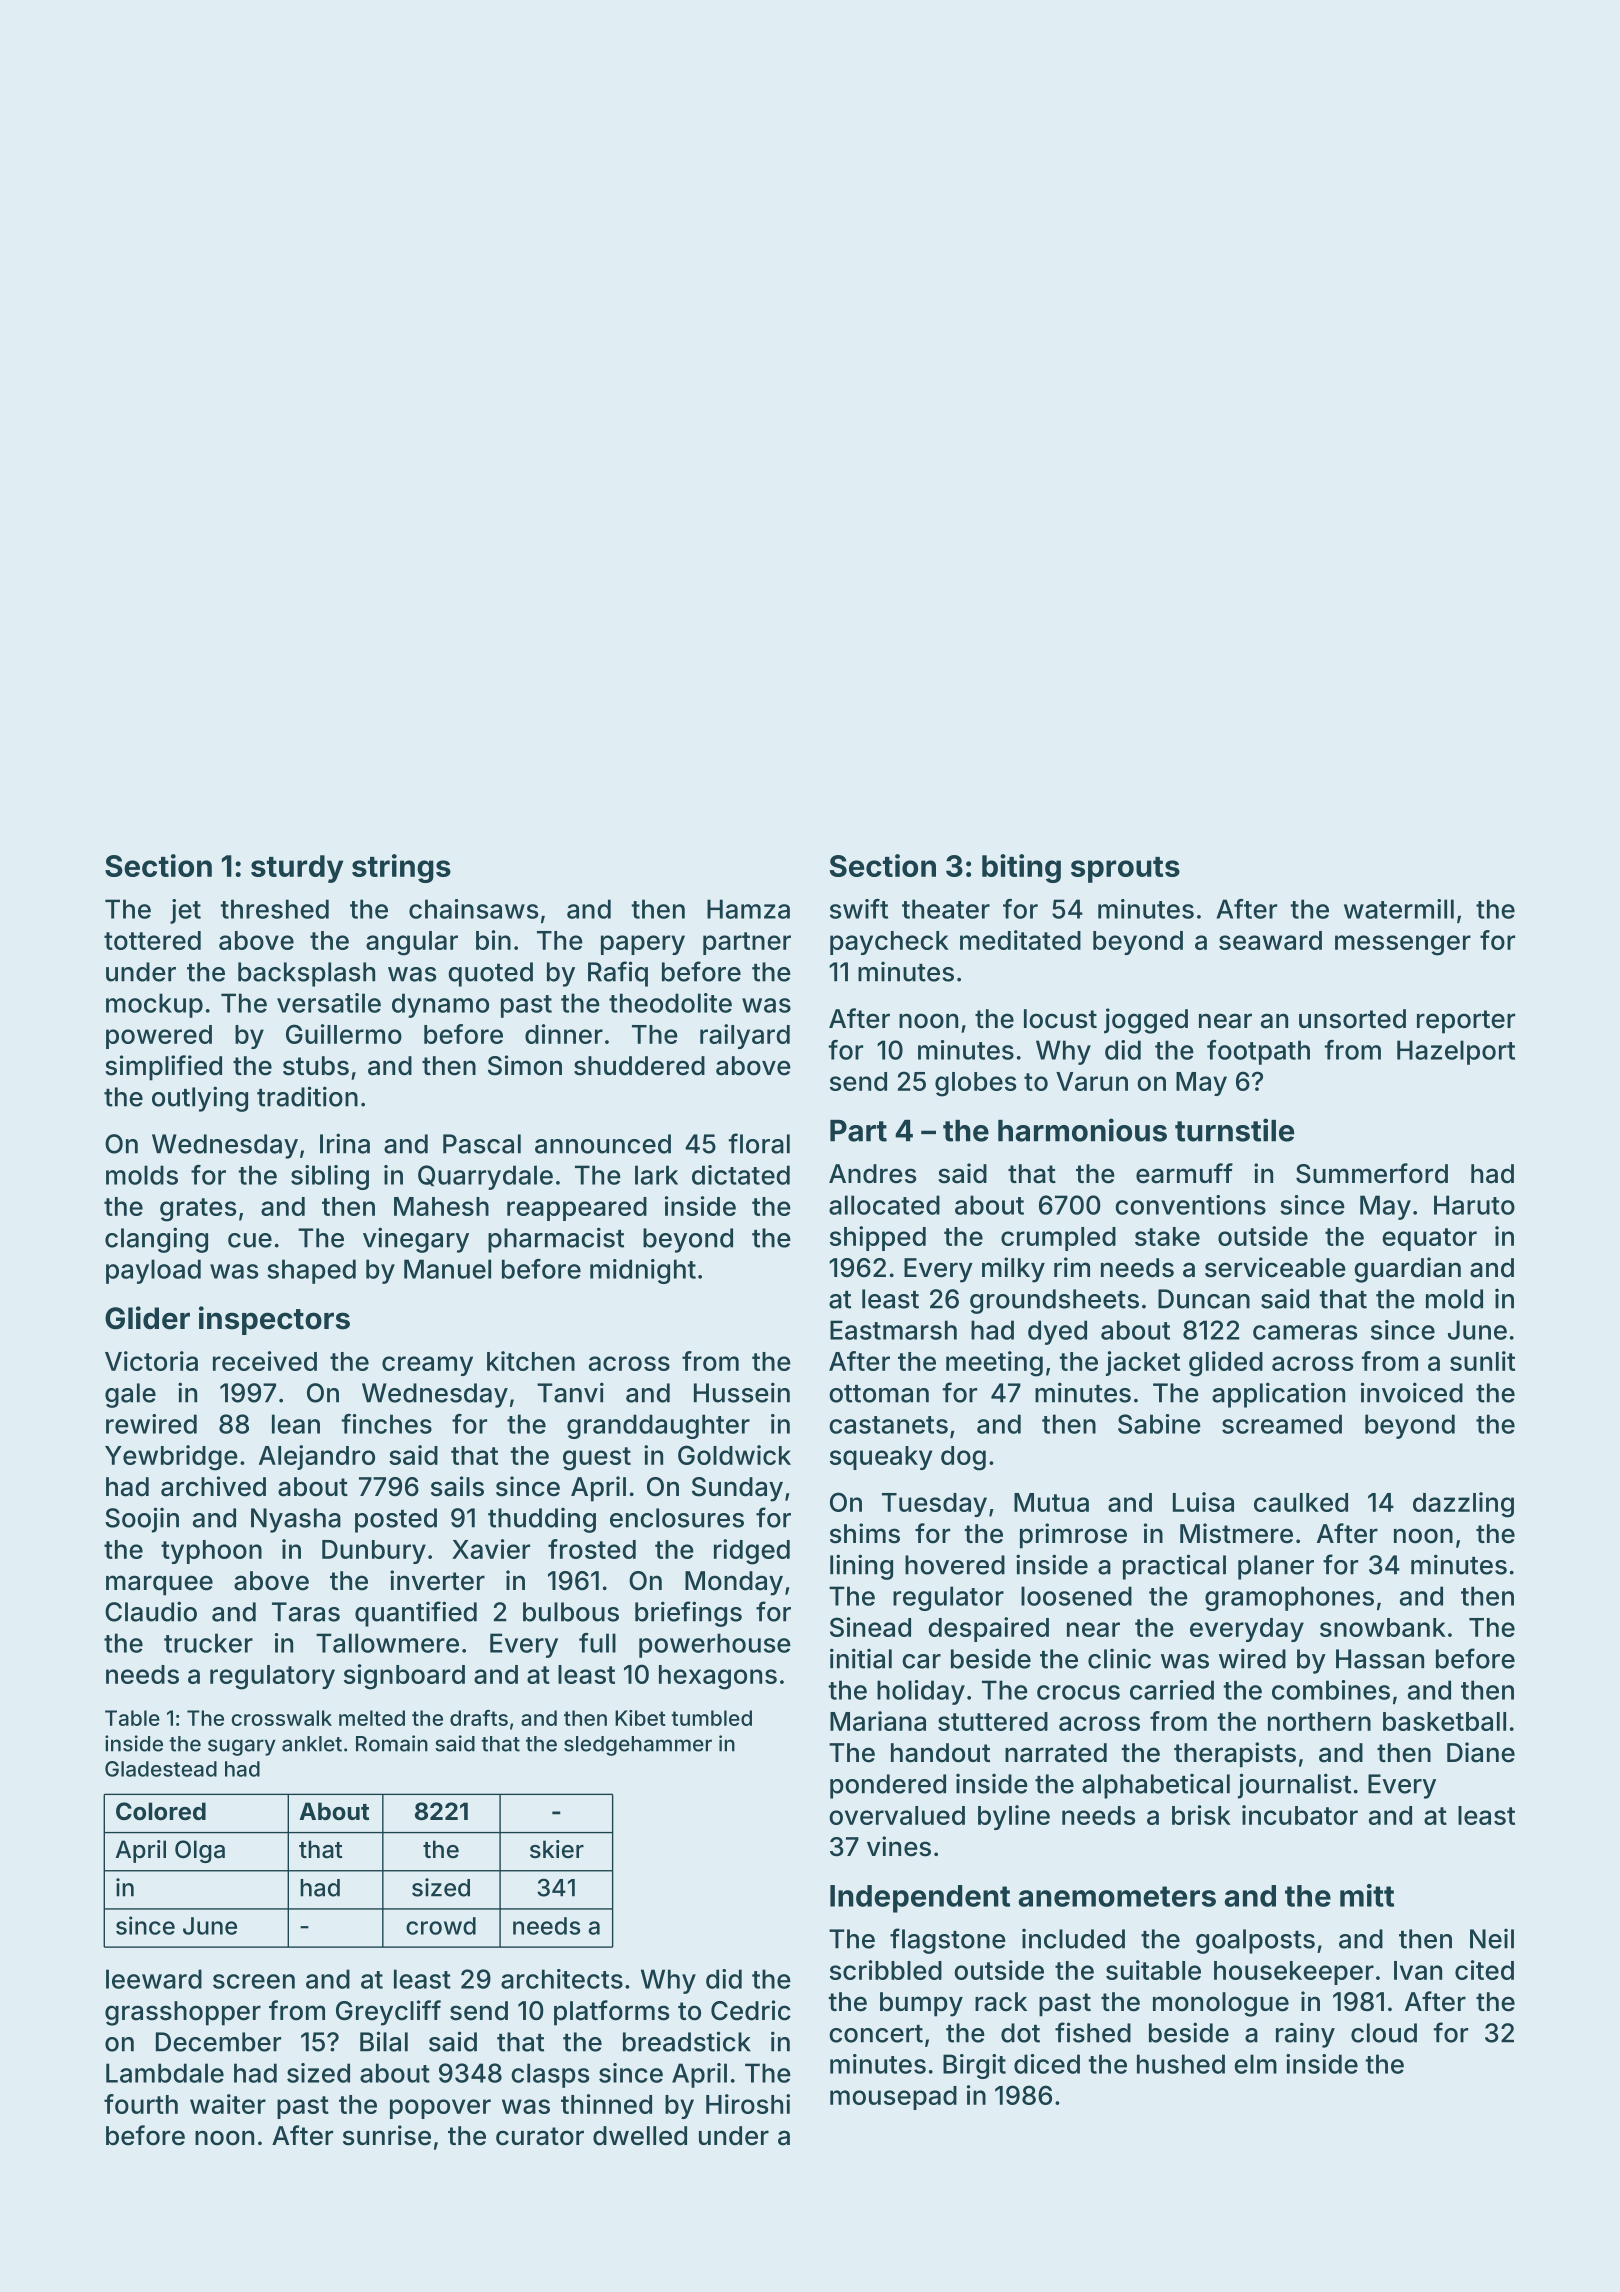 The height and width of the screenshot is (2292, 1620). Describe the element at coordinates (1372, 1173) in the screenshot. I see `Summerford` at that location.
